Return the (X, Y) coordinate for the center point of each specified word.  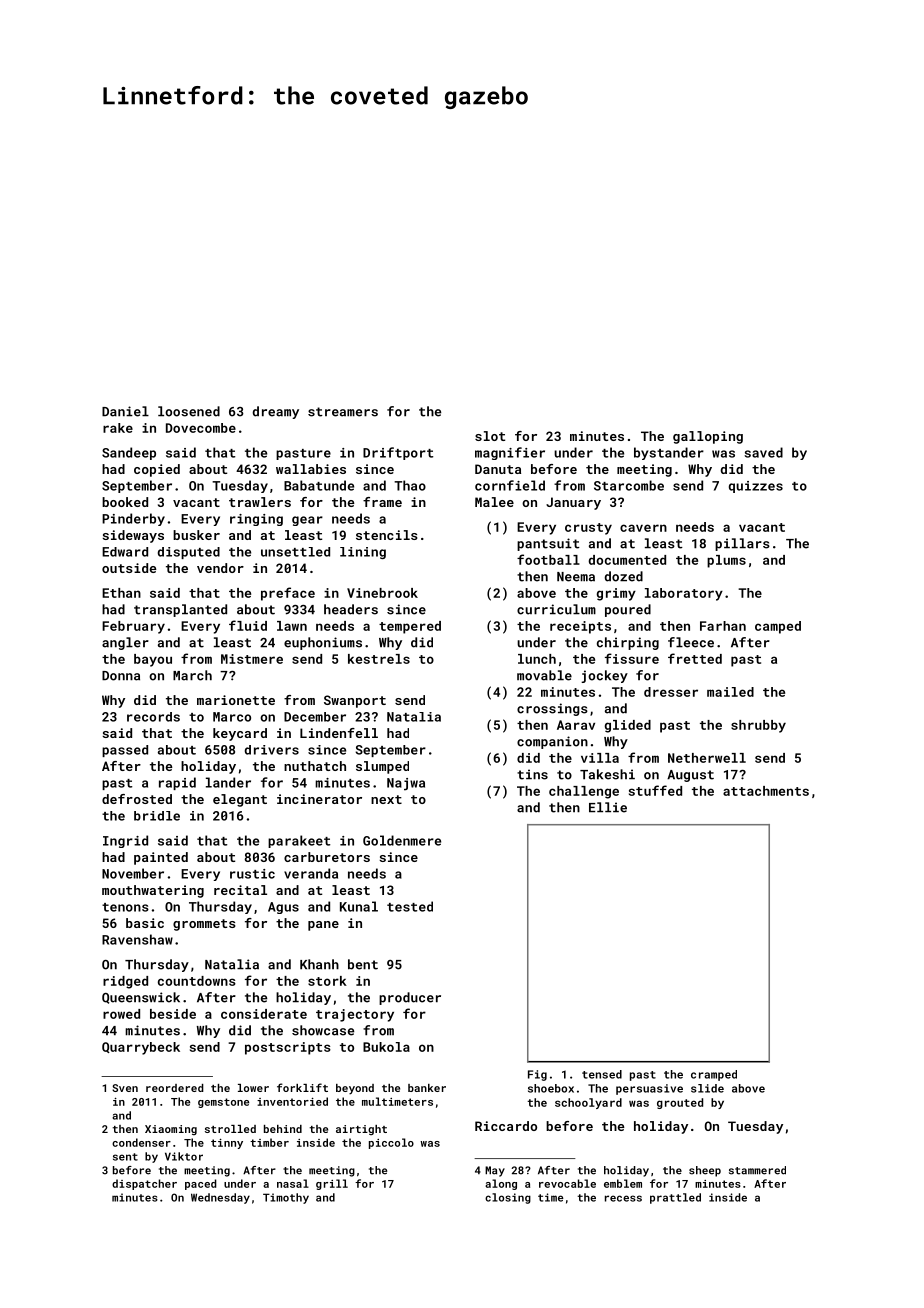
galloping (708, 437)
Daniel (125, 411)
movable (544, 675)
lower (253, 1088)
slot (490, 436)
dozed (624, 576)
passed (125, 751)
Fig (537, 1075)
